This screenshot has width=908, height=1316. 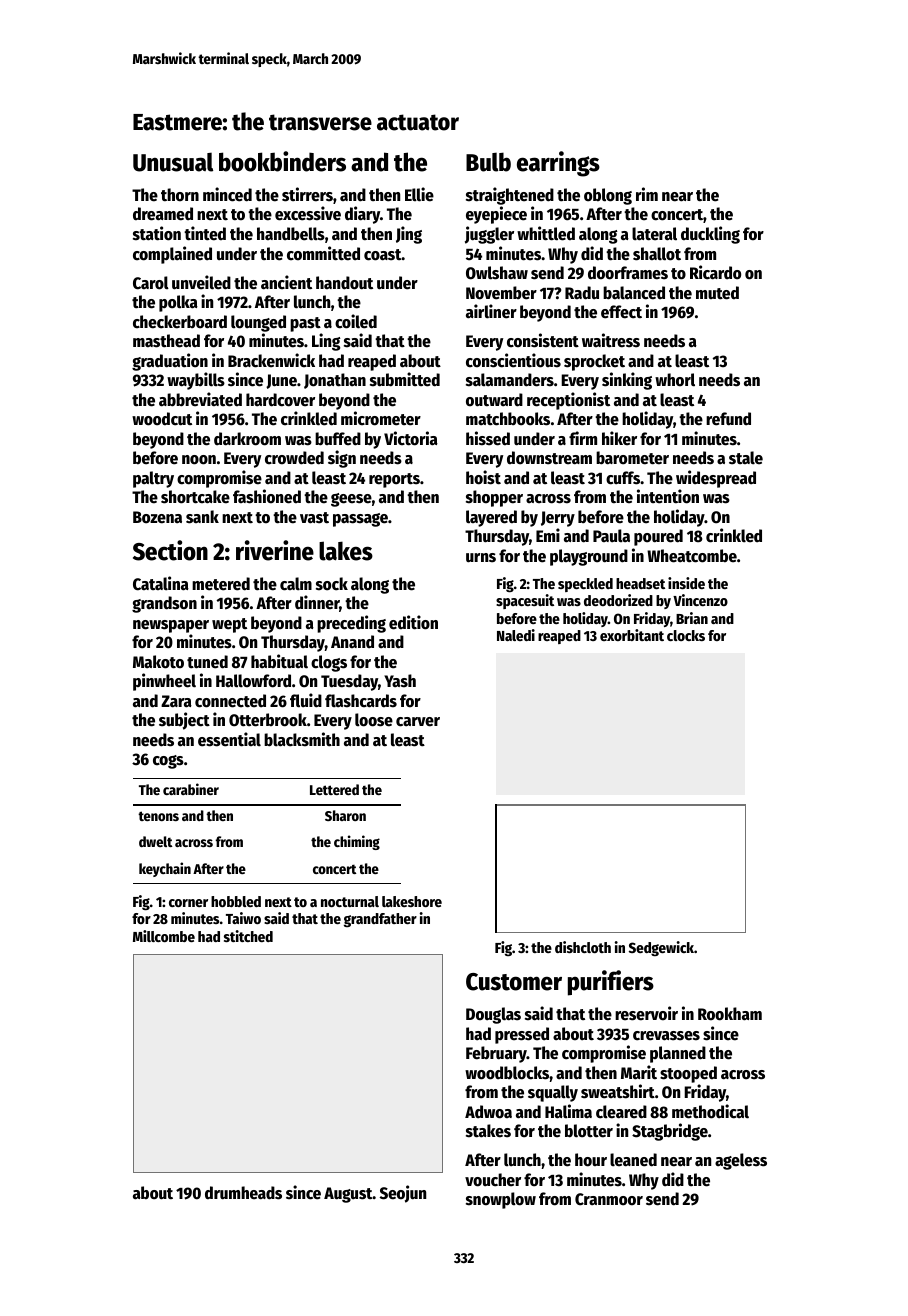 What do you see at coordinates (178, 303) in the screenshot?
I see `polka` at bounding box center [178, 303].
